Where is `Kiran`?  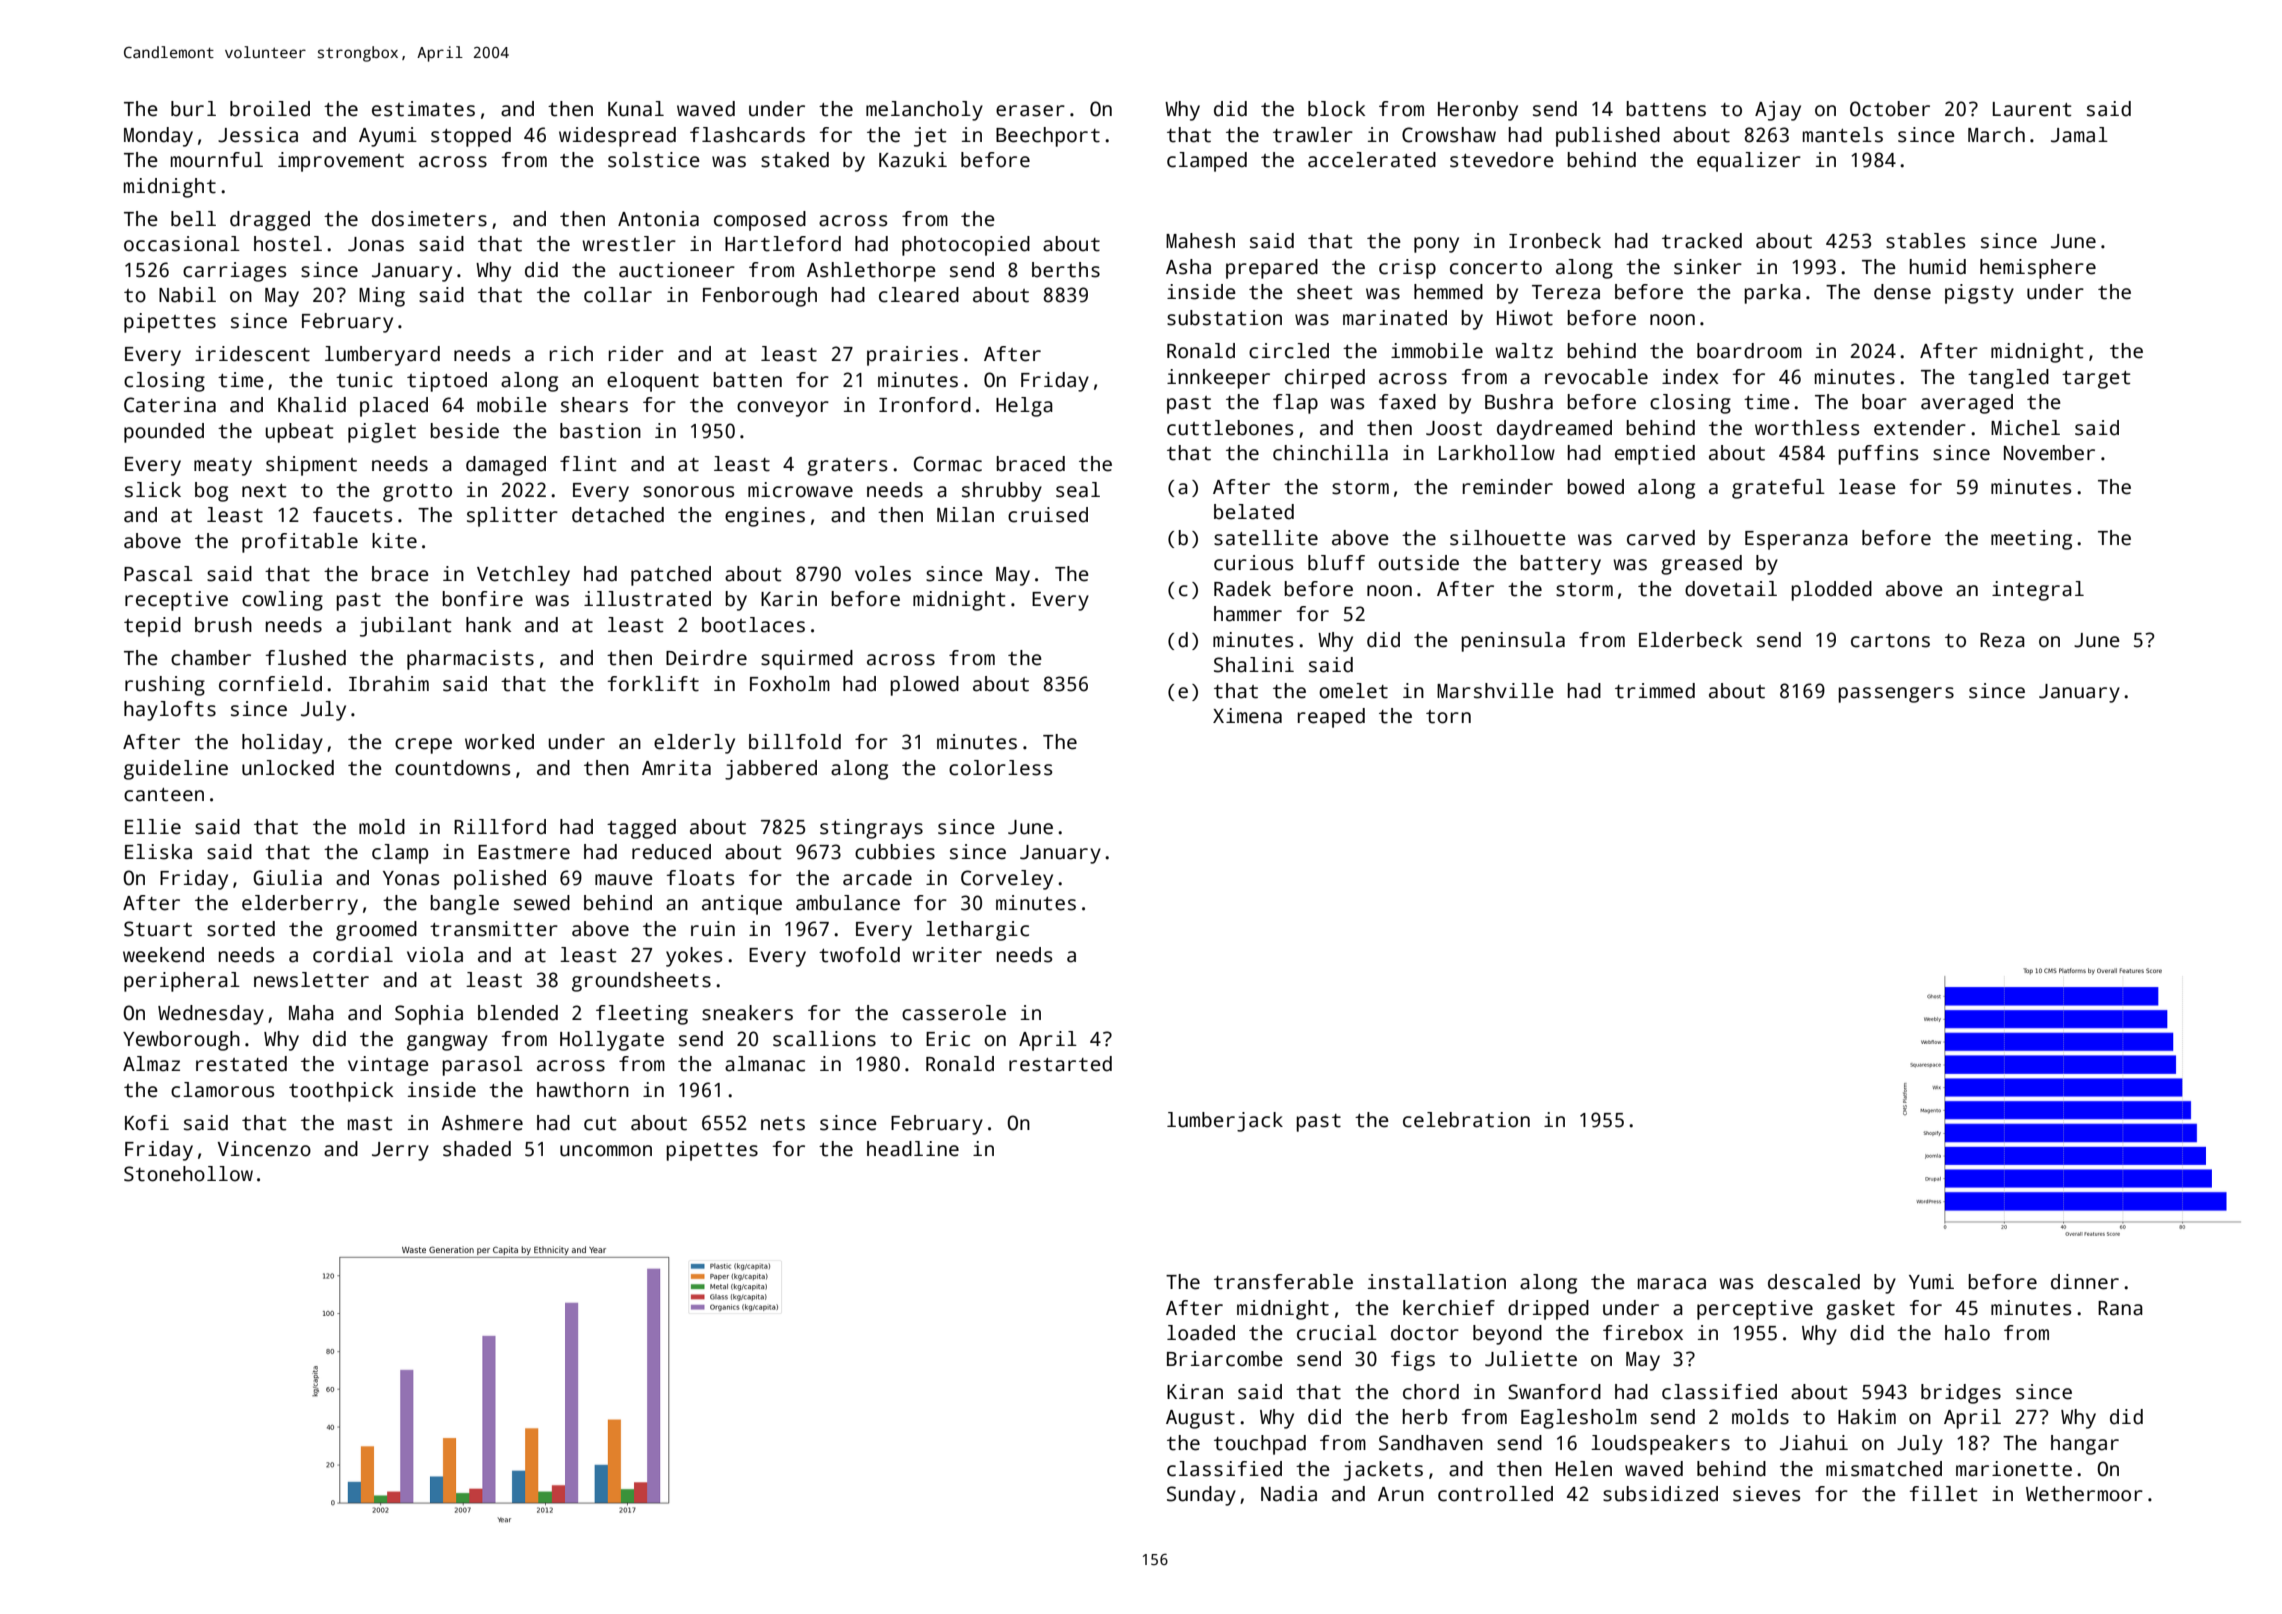 Kiran is located at coordinates (1195, 1392).
